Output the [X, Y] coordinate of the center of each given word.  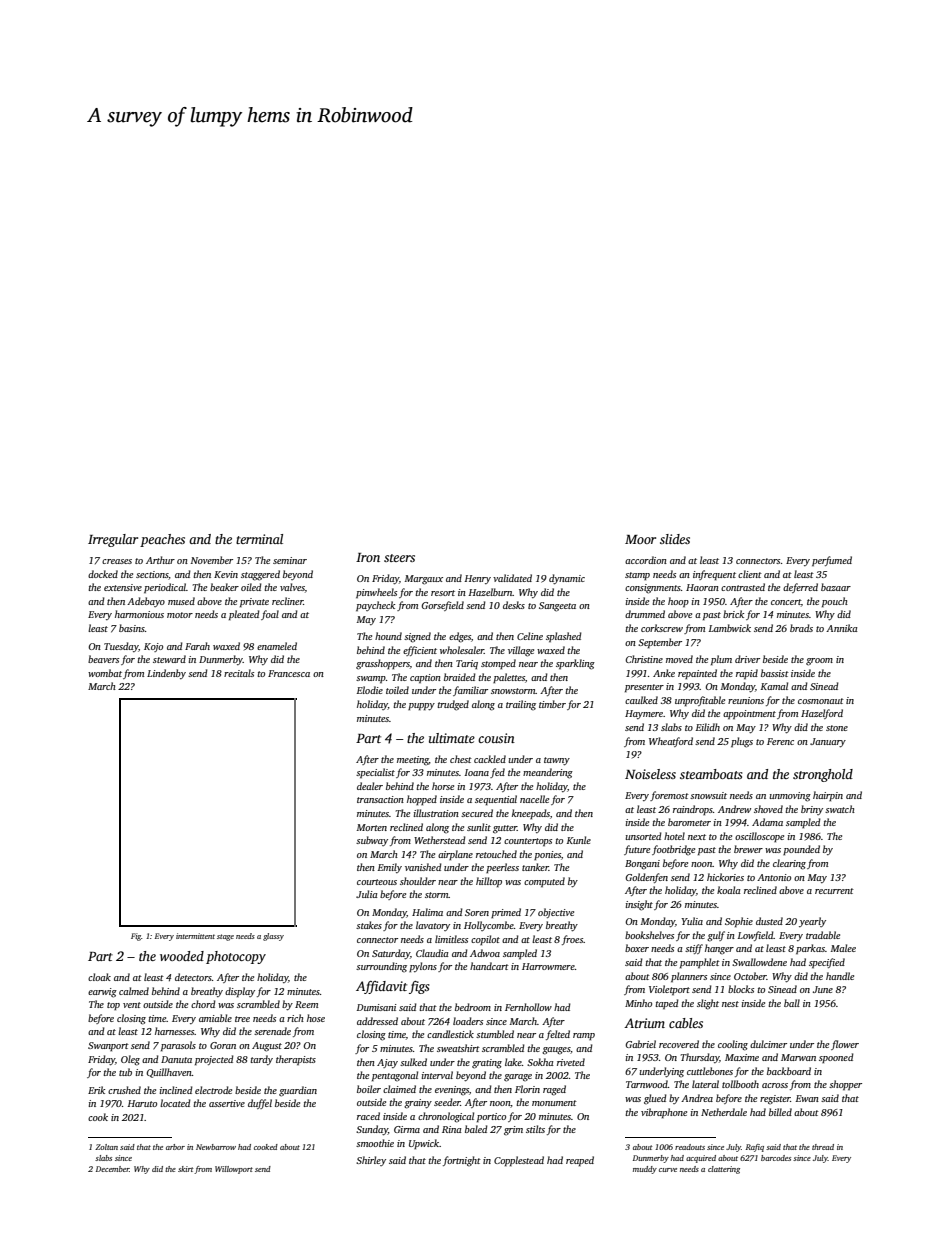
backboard [789, 1071]
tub [125, 1072]
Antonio [774, 877]
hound [388, 636]
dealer [370, 786]
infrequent [714, 575]
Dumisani [377, 1007]
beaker [224, 587]
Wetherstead [440, 840]
